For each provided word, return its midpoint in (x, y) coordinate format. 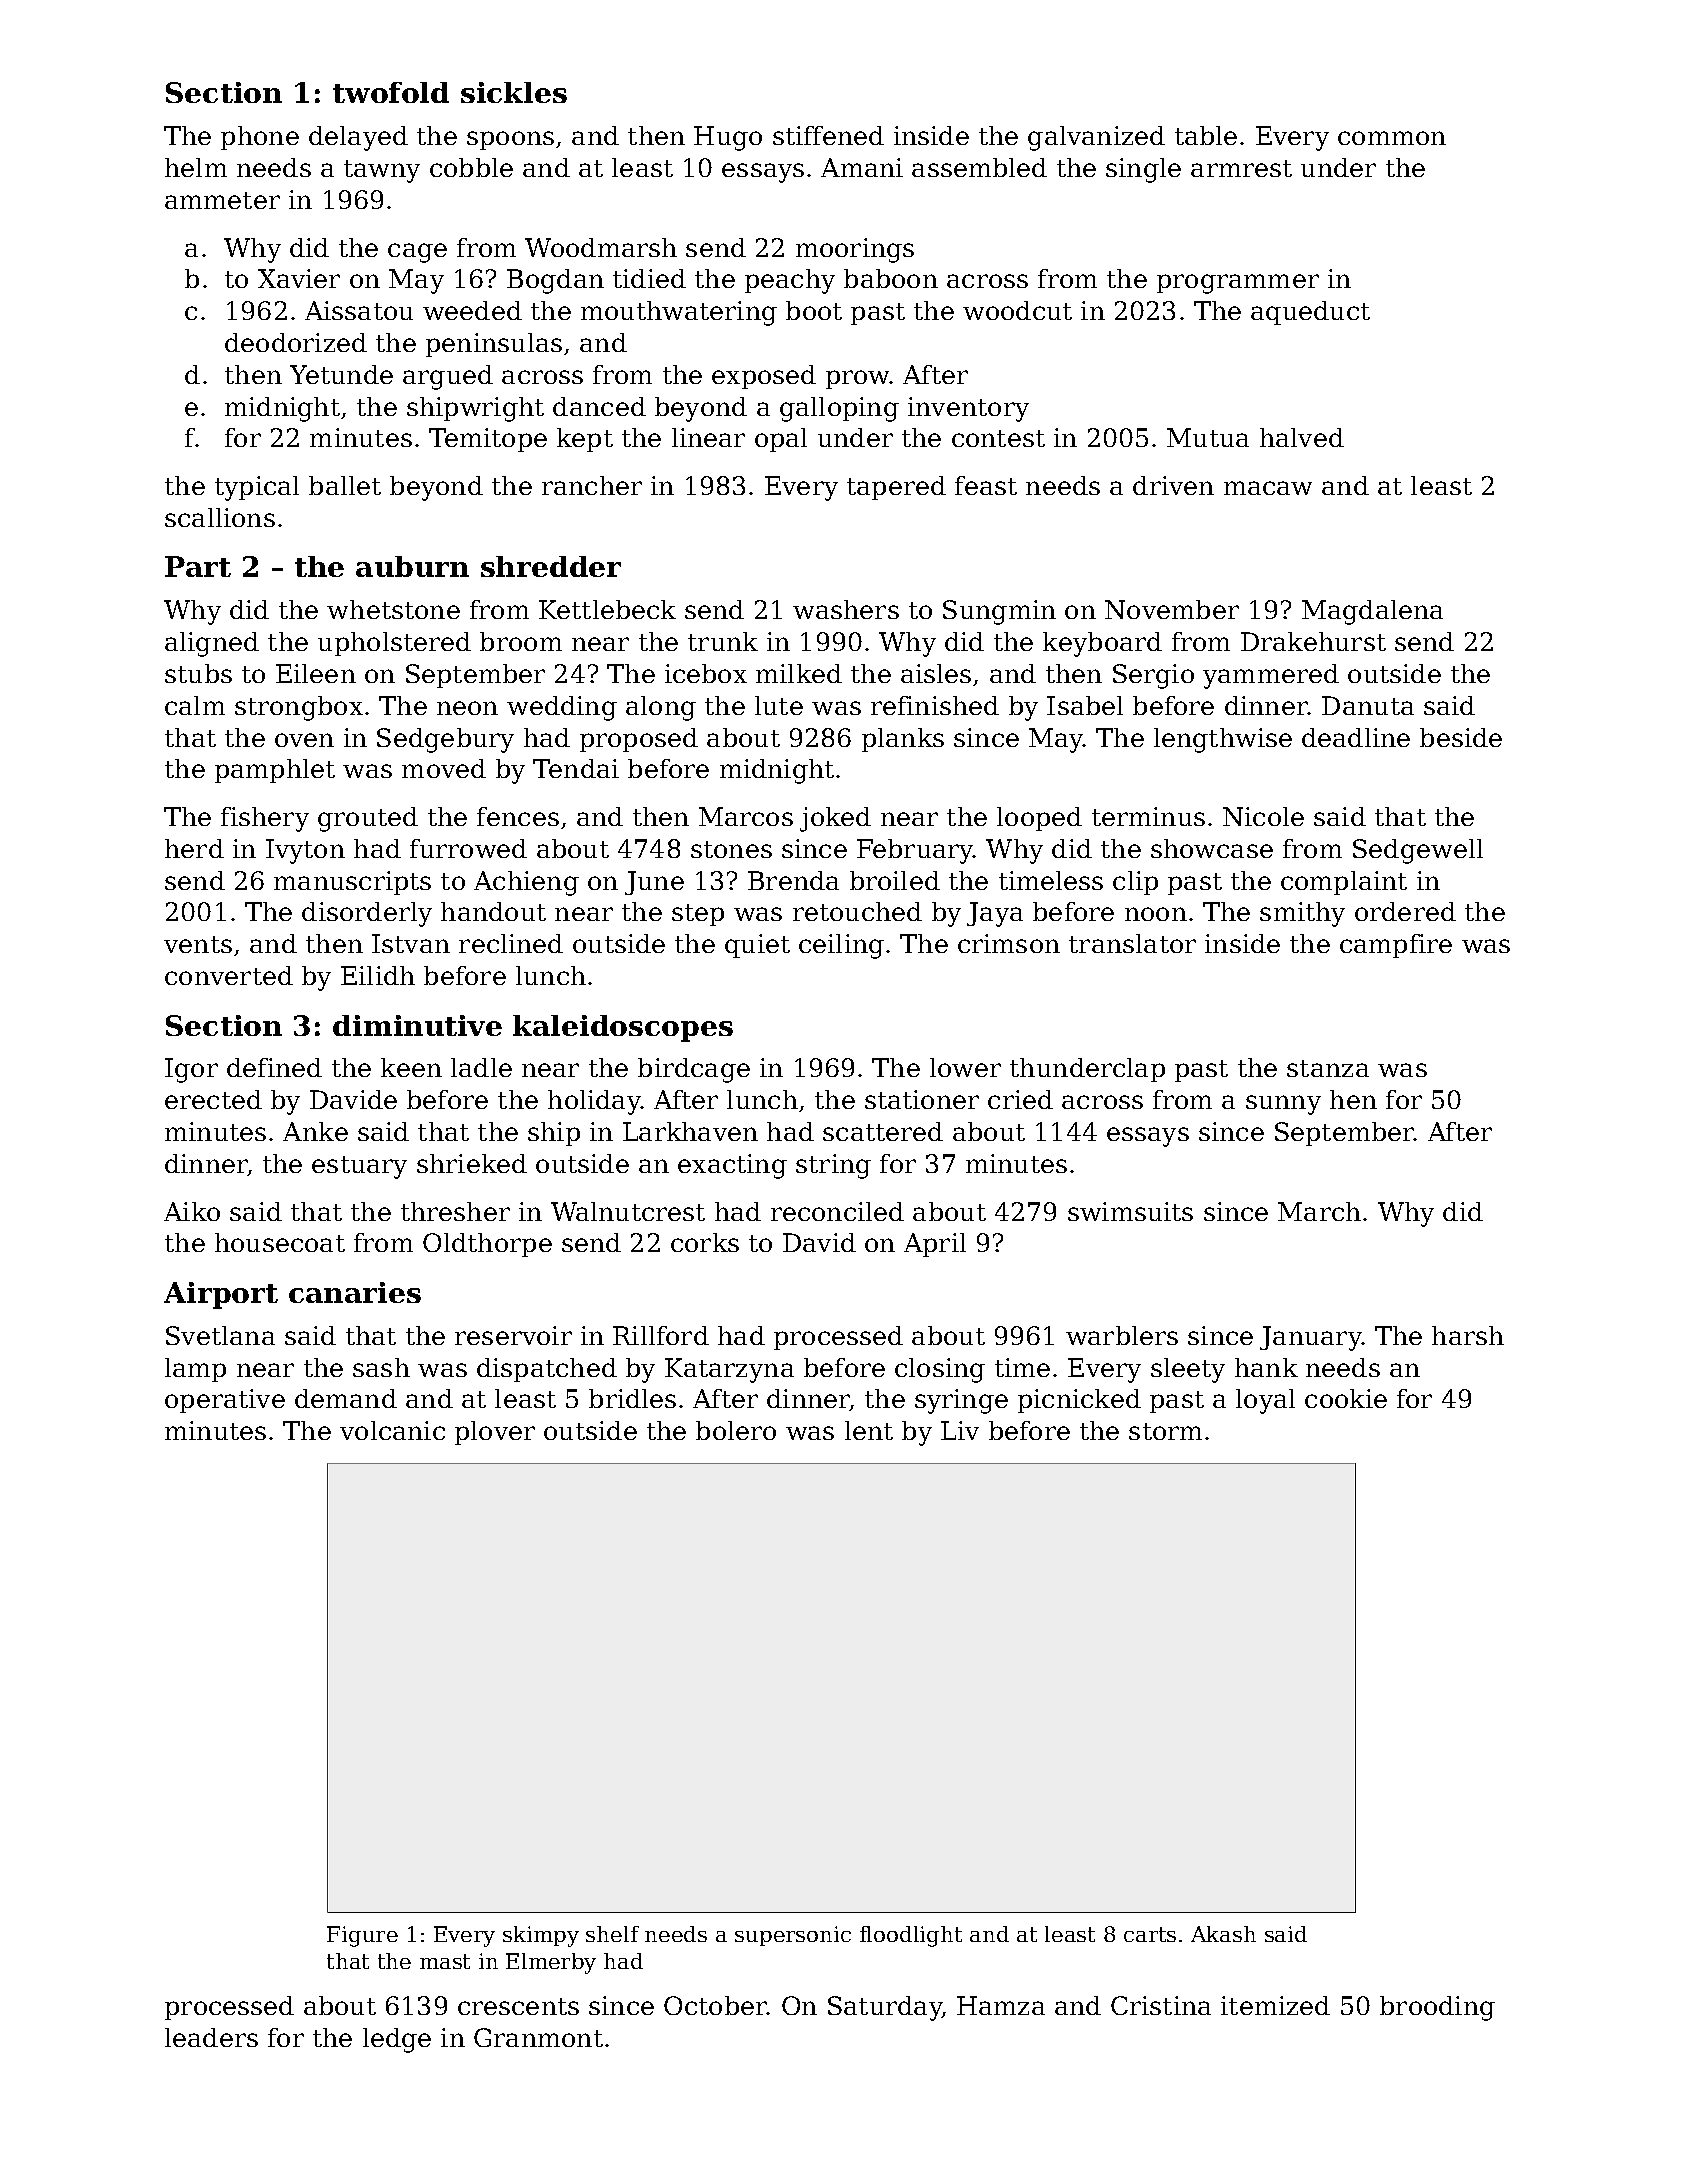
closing (940, 1370)
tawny (382, 171)
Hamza (1001, 2005)
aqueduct (1310, 313)
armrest (1241, 168)
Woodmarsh (601, 247)
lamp (195, 1370)
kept (585, 440)
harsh (1468, 1335)
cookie (1346, 1398)
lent (869, 1430)
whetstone (393, 609)
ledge (397, 2040)
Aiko (192, 1211)
